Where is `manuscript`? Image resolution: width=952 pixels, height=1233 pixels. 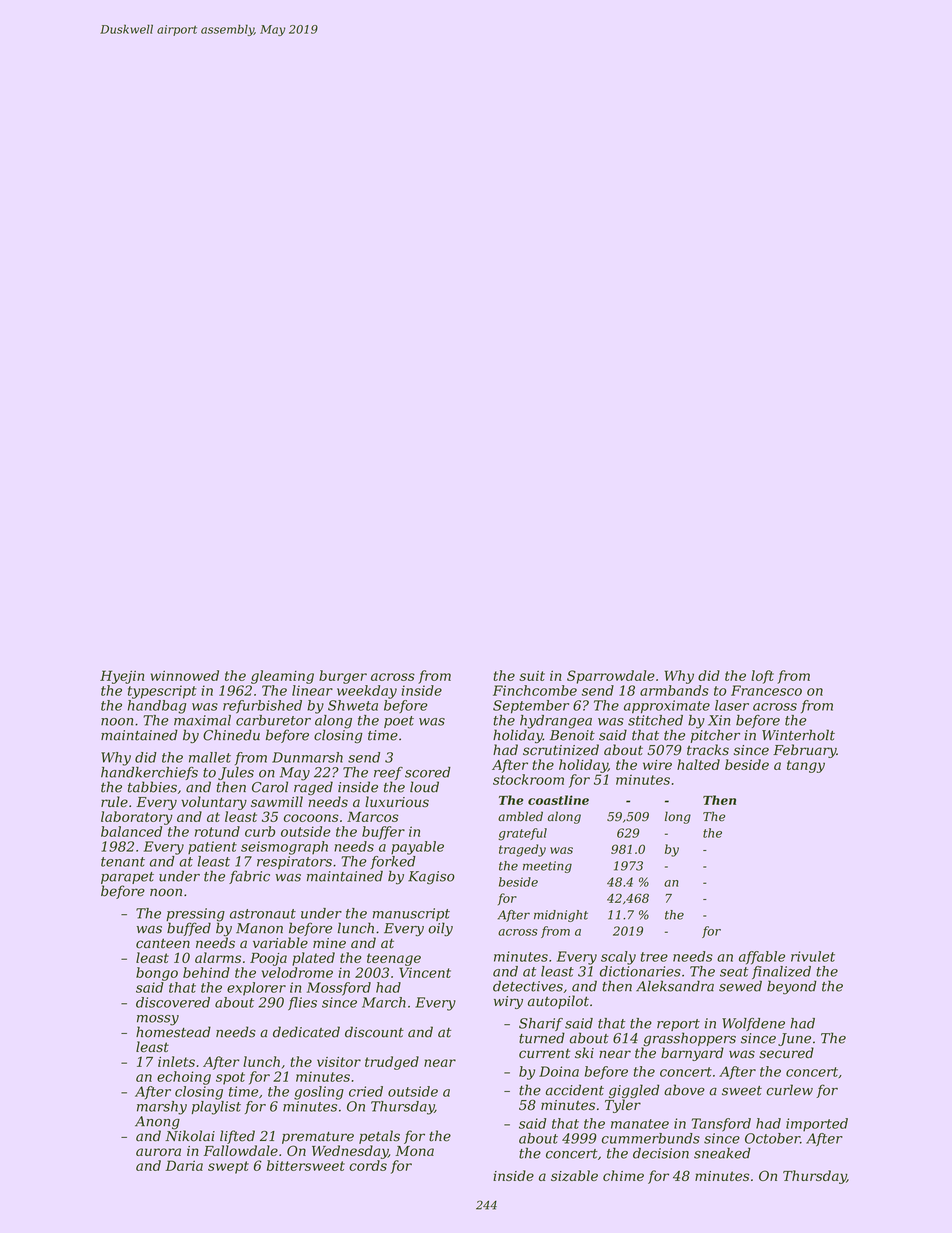 manuscript is located at coordinates (411, 914).
